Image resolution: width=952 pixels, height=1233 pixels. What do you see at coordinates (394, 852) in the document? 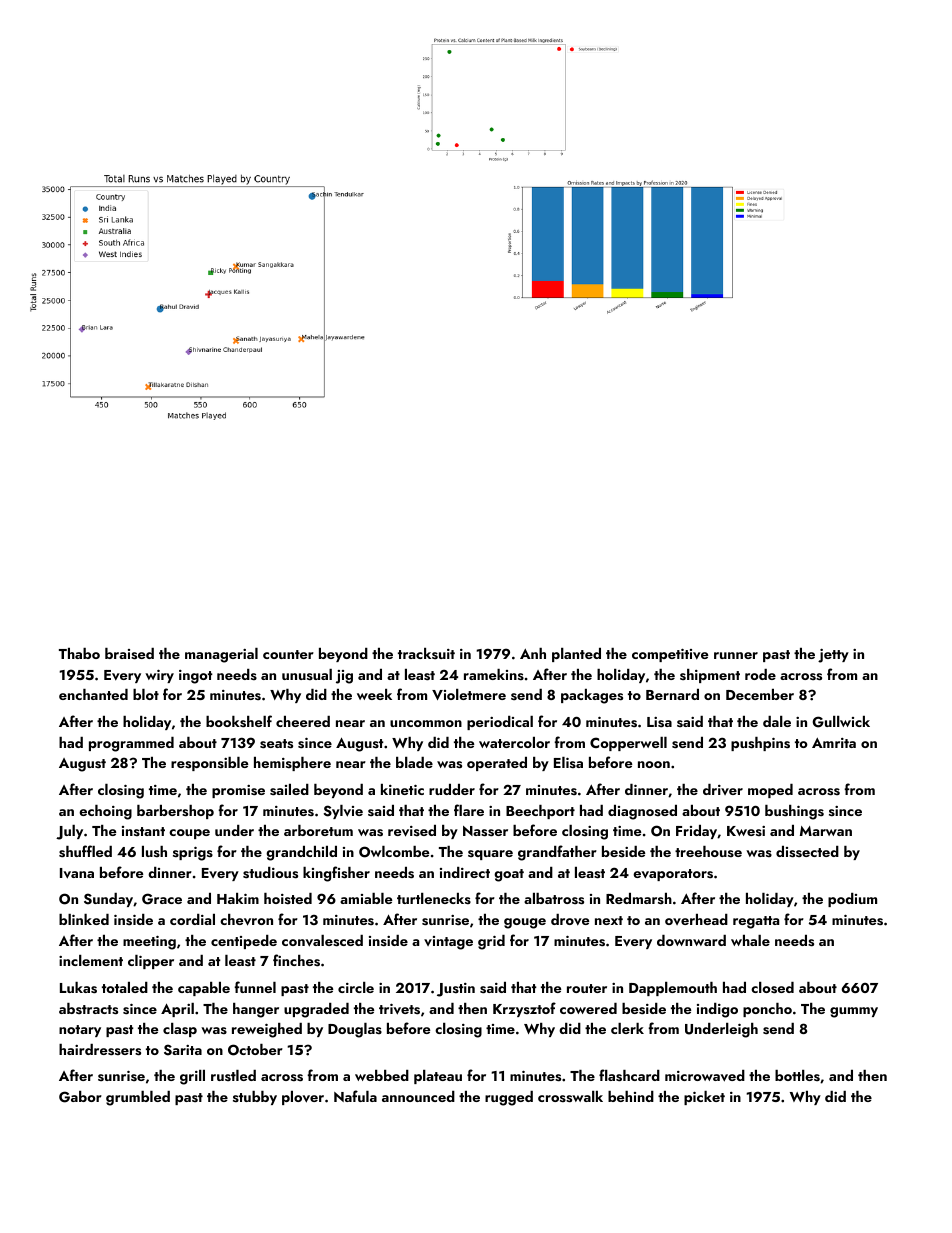
I see `Owlcombe` at bounding box center [394, 852].
